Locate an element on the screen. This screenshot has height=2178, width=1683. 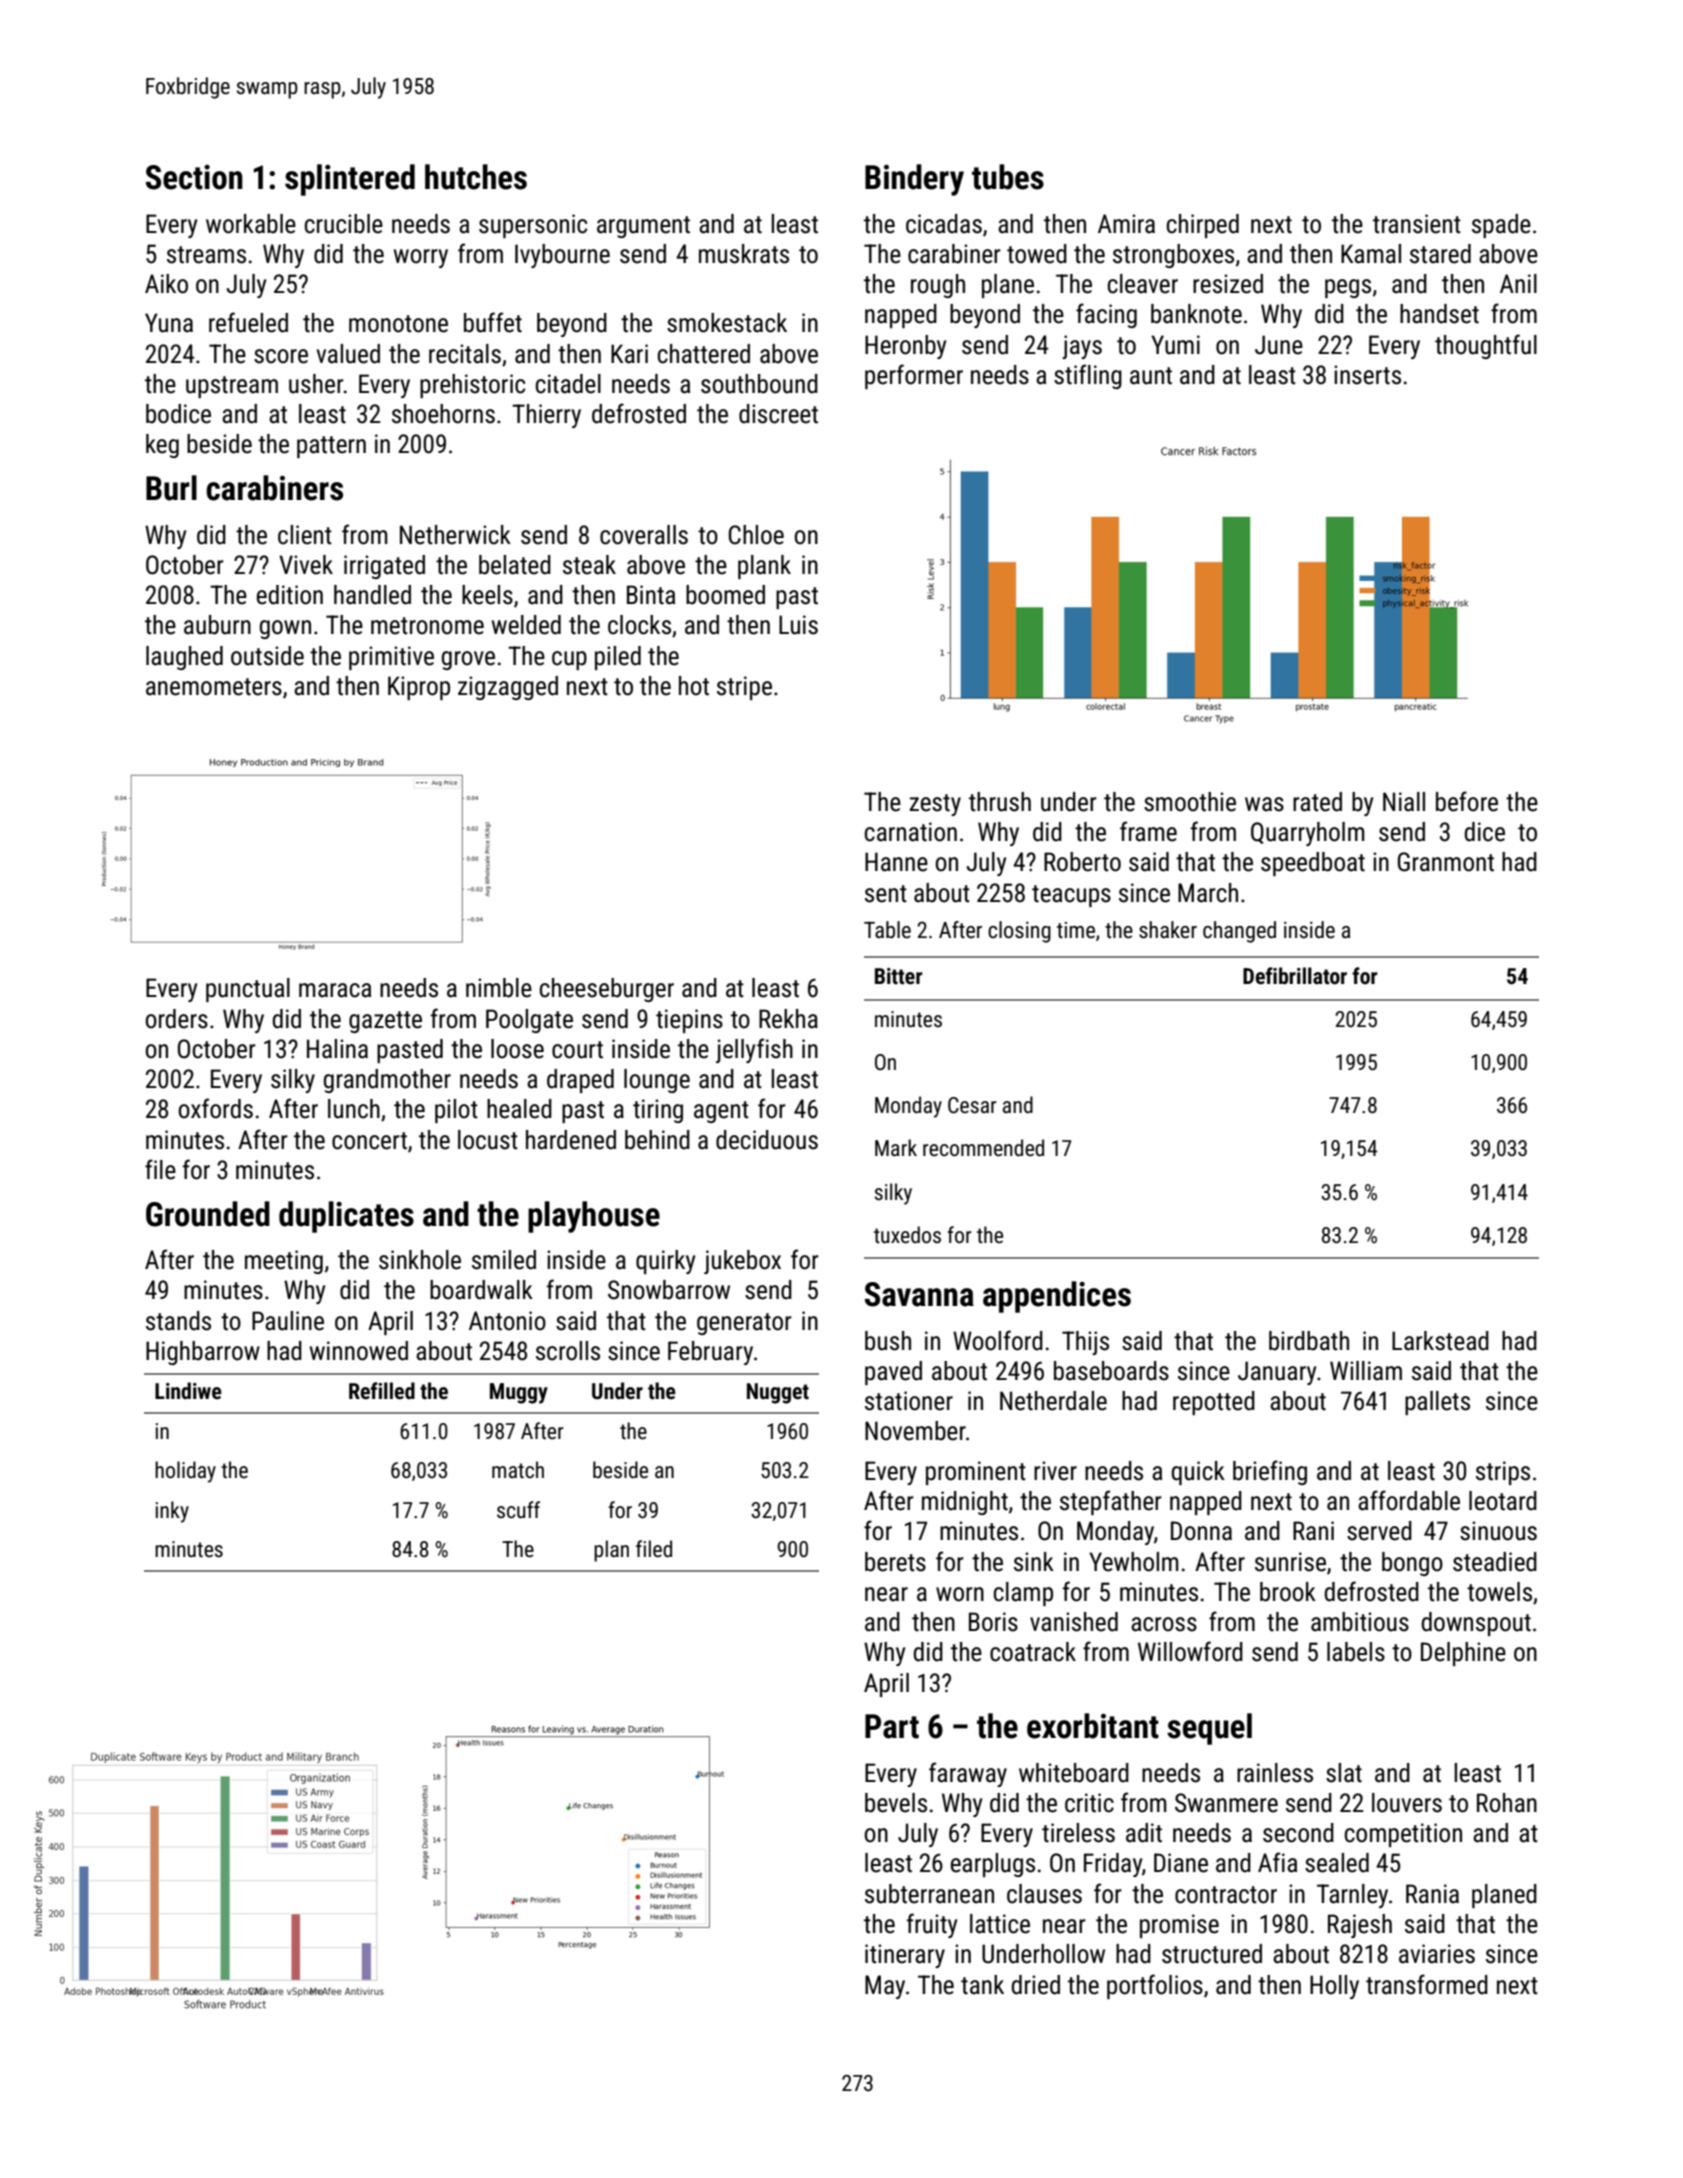
maraca is located at coordinates (335, 990).
